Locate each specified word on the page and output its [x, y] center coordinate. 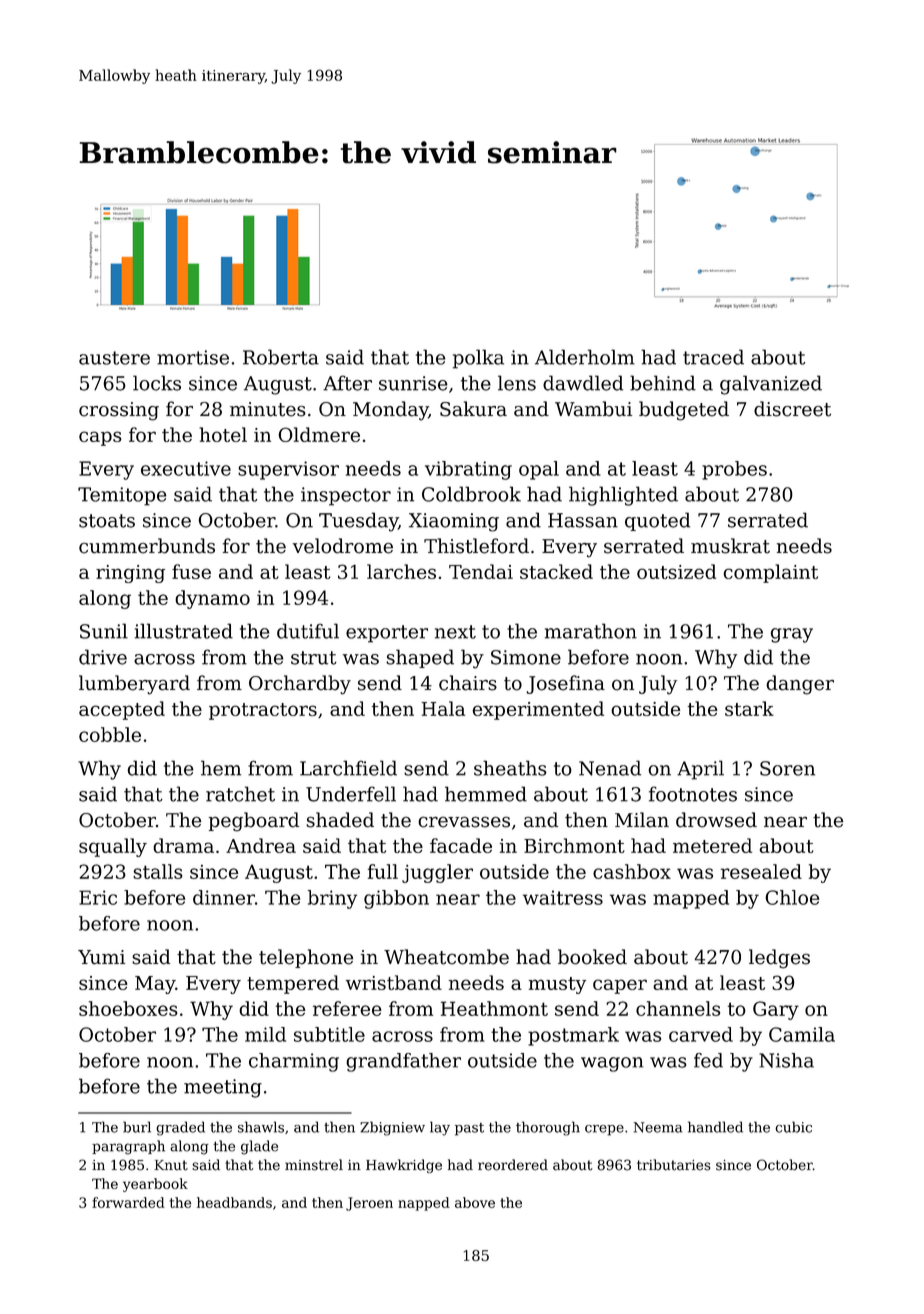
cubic [793, 1127]
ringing [130, 574]
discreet [792, 409]
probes [734, 470]
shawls [261, 1127]
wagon [612, 1064]
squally [113, 847]
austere [114, 358]
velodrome [343, 546]
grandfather [403, 1062]
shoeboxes [128, 1008]
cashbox [632, 871]
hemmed [486, 794]
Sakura [473, 409]
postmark [573, 1036]
